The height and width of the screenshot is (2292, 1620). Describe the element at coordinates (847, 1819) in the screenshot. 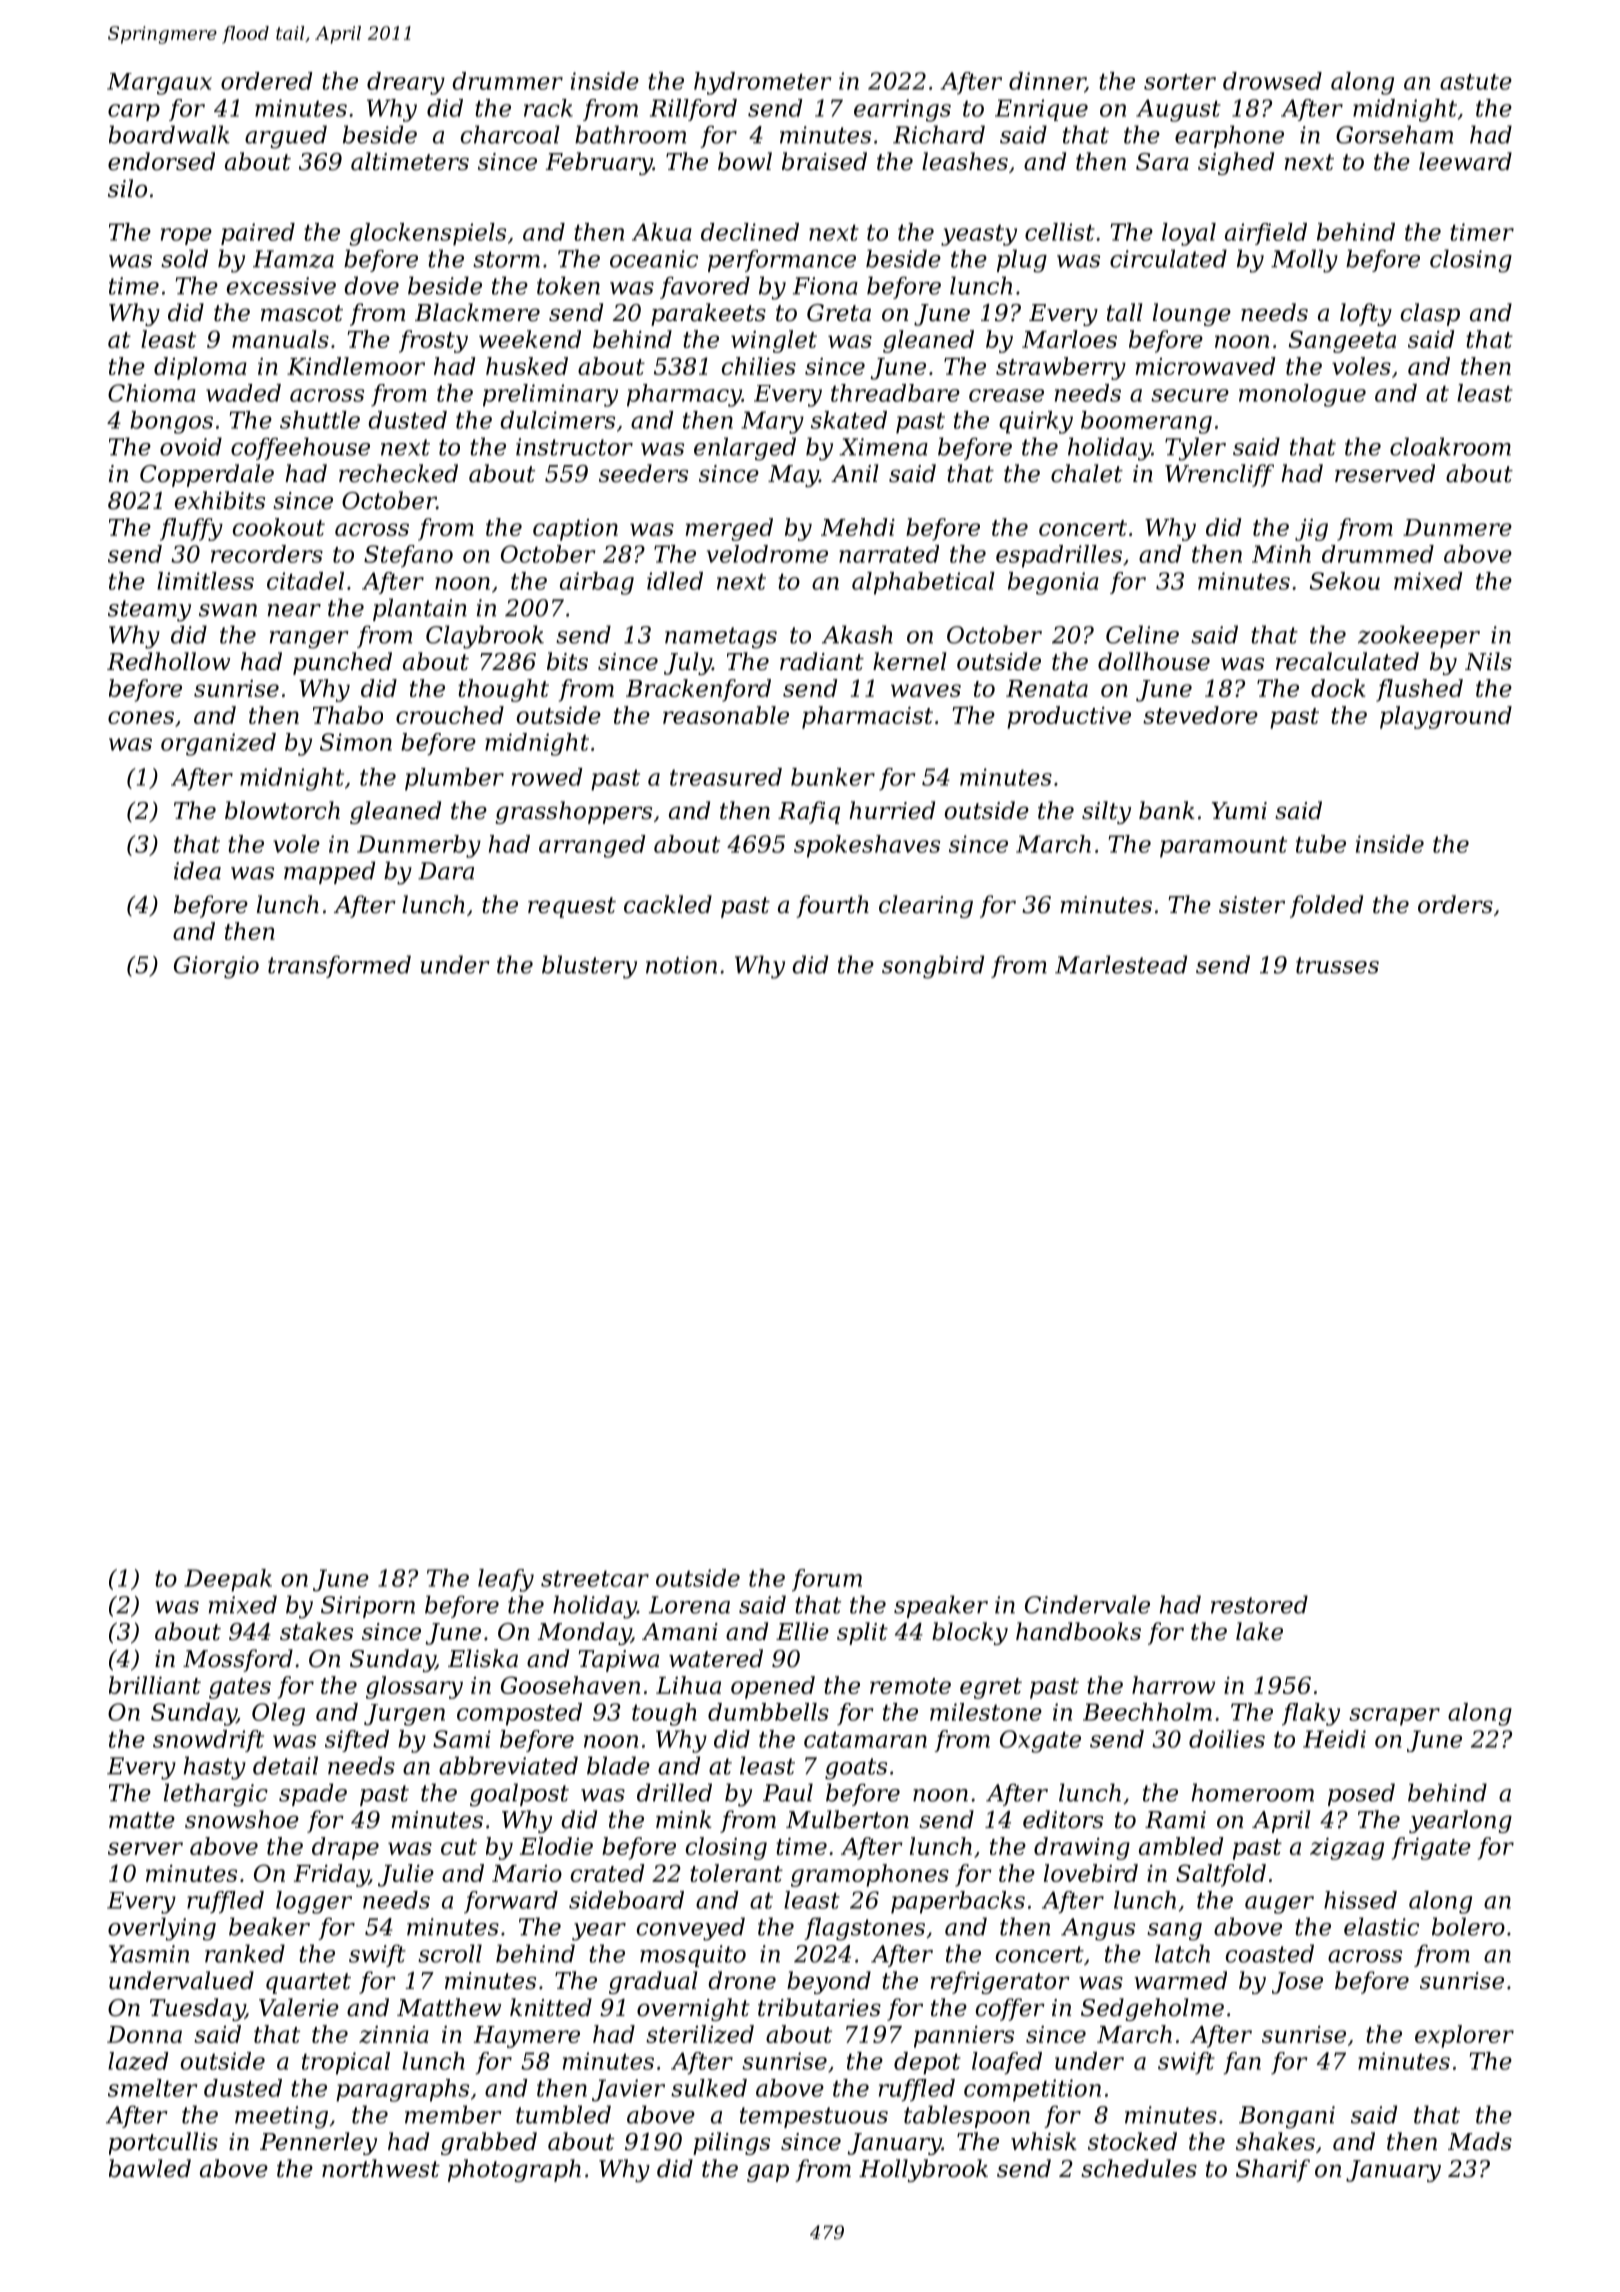

I see `Mulberton` at that location.
